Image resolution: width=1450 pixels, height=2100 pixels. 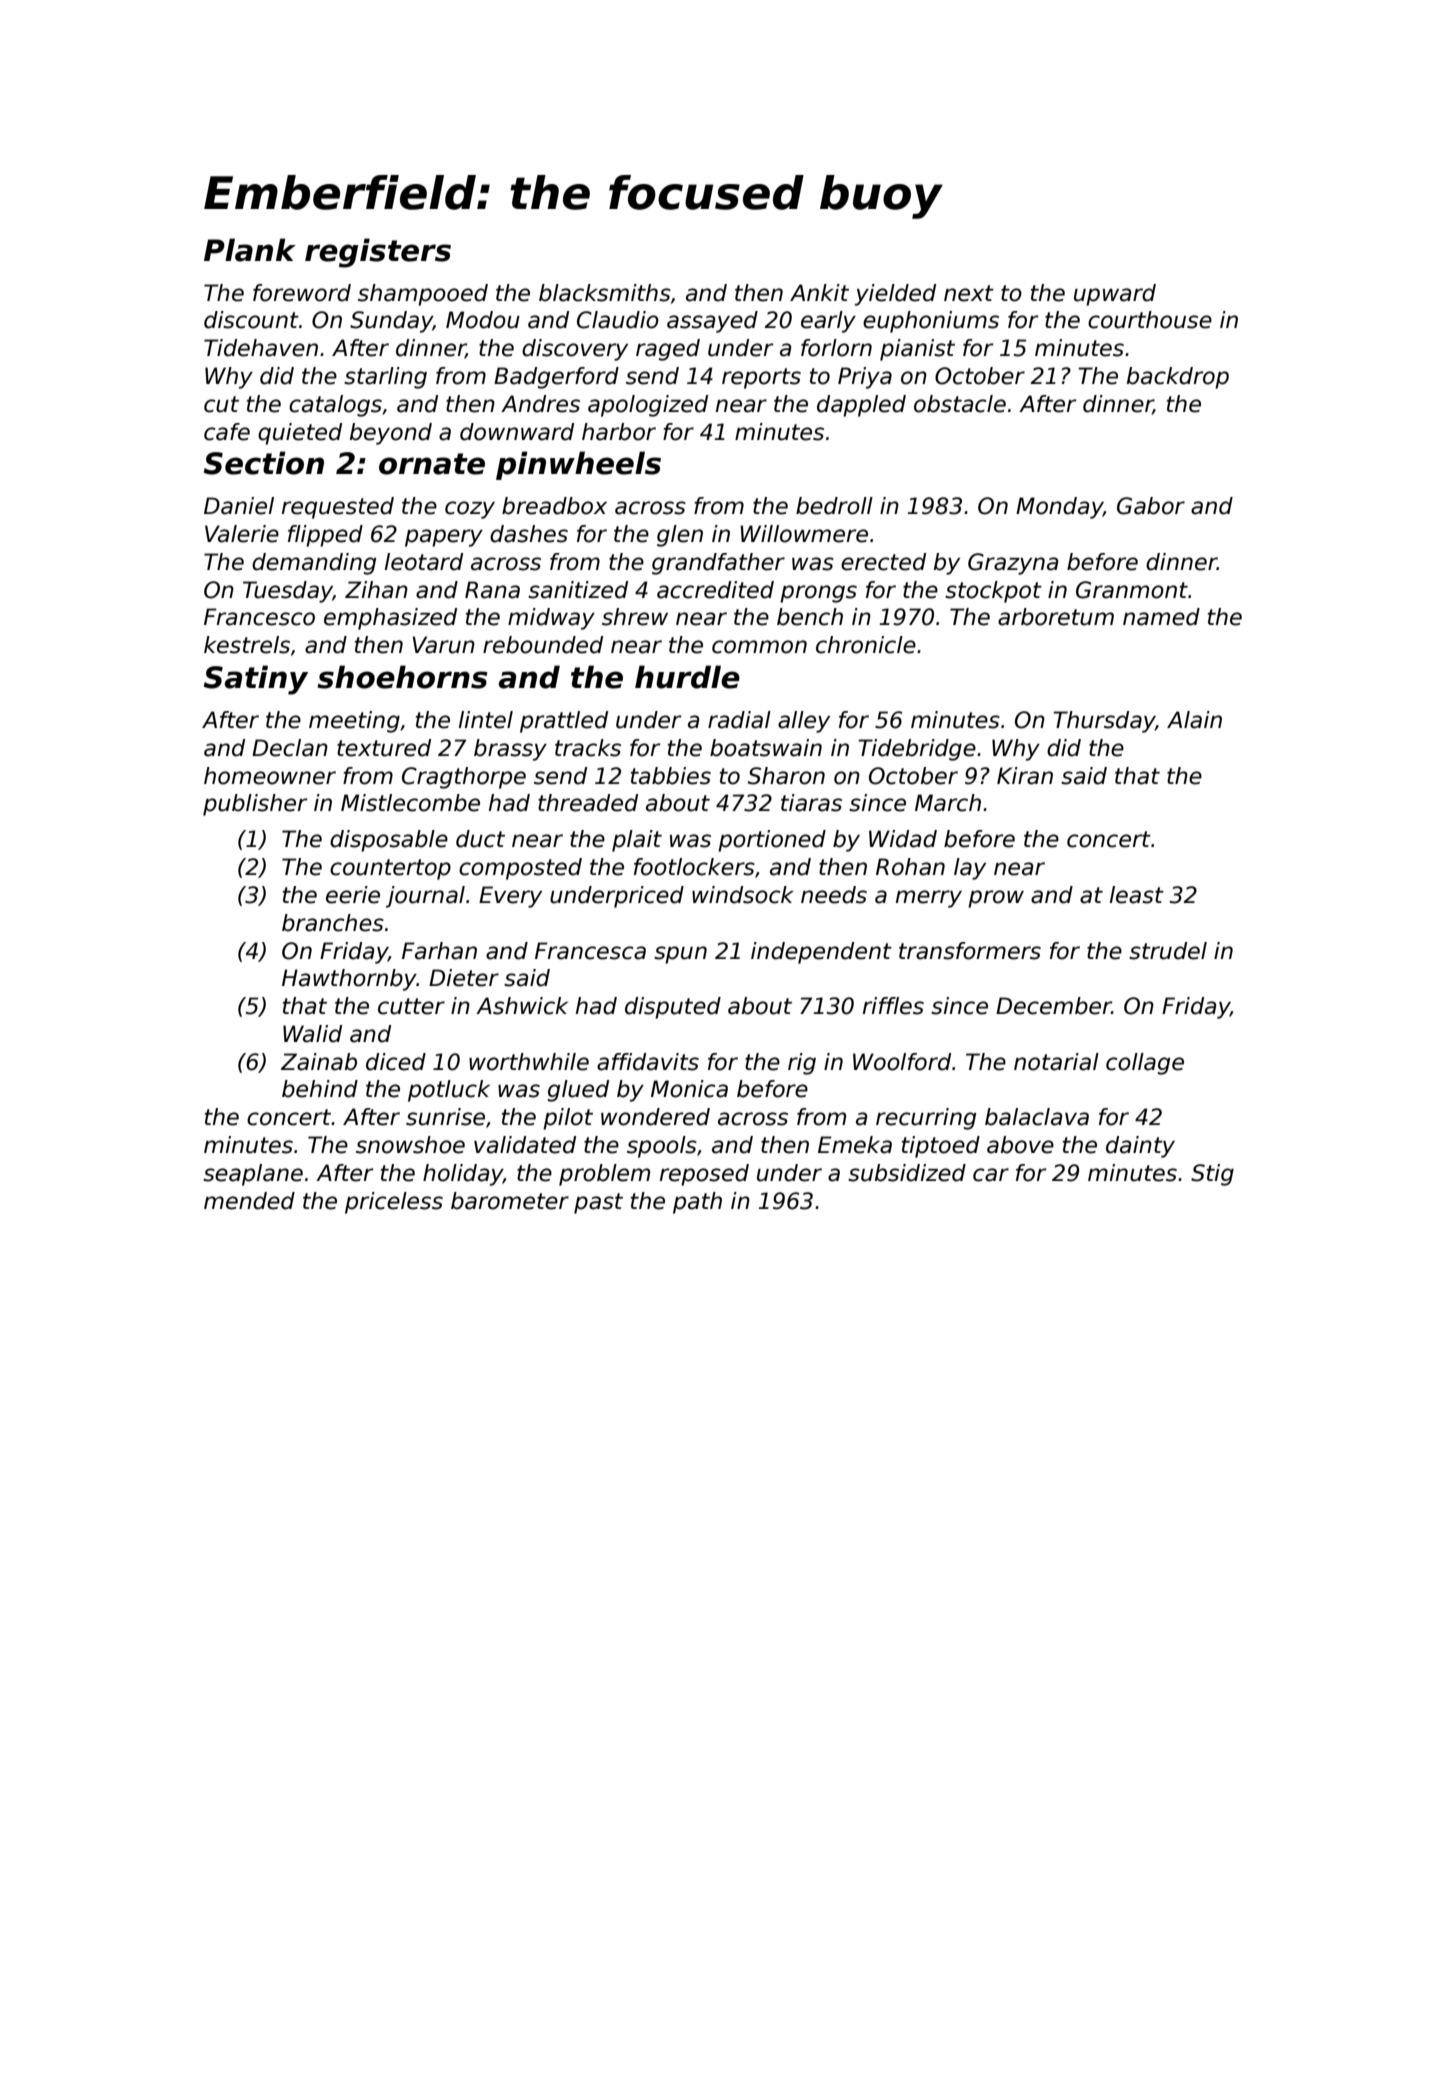 I want to click on Granmont, so click(x=1132, y=590).
